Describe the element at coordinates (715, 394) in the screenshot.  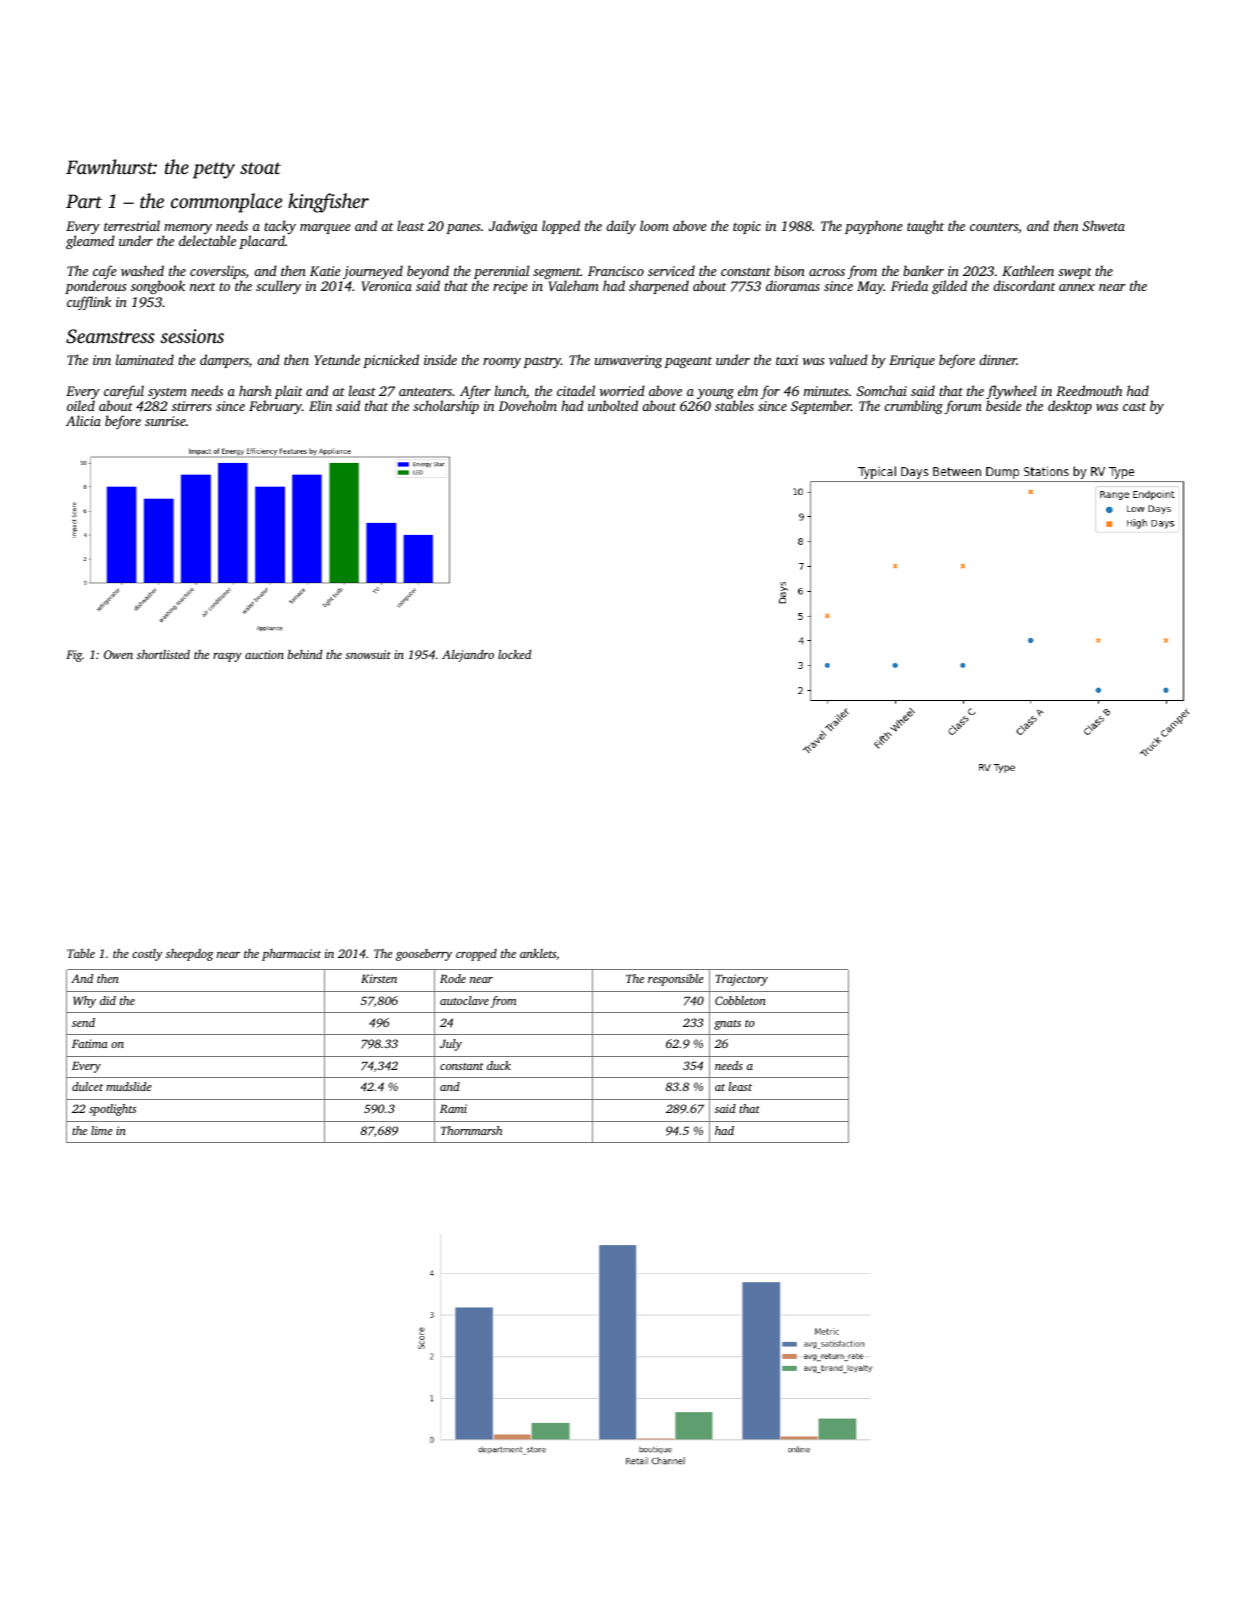
I see `young` at that location.
